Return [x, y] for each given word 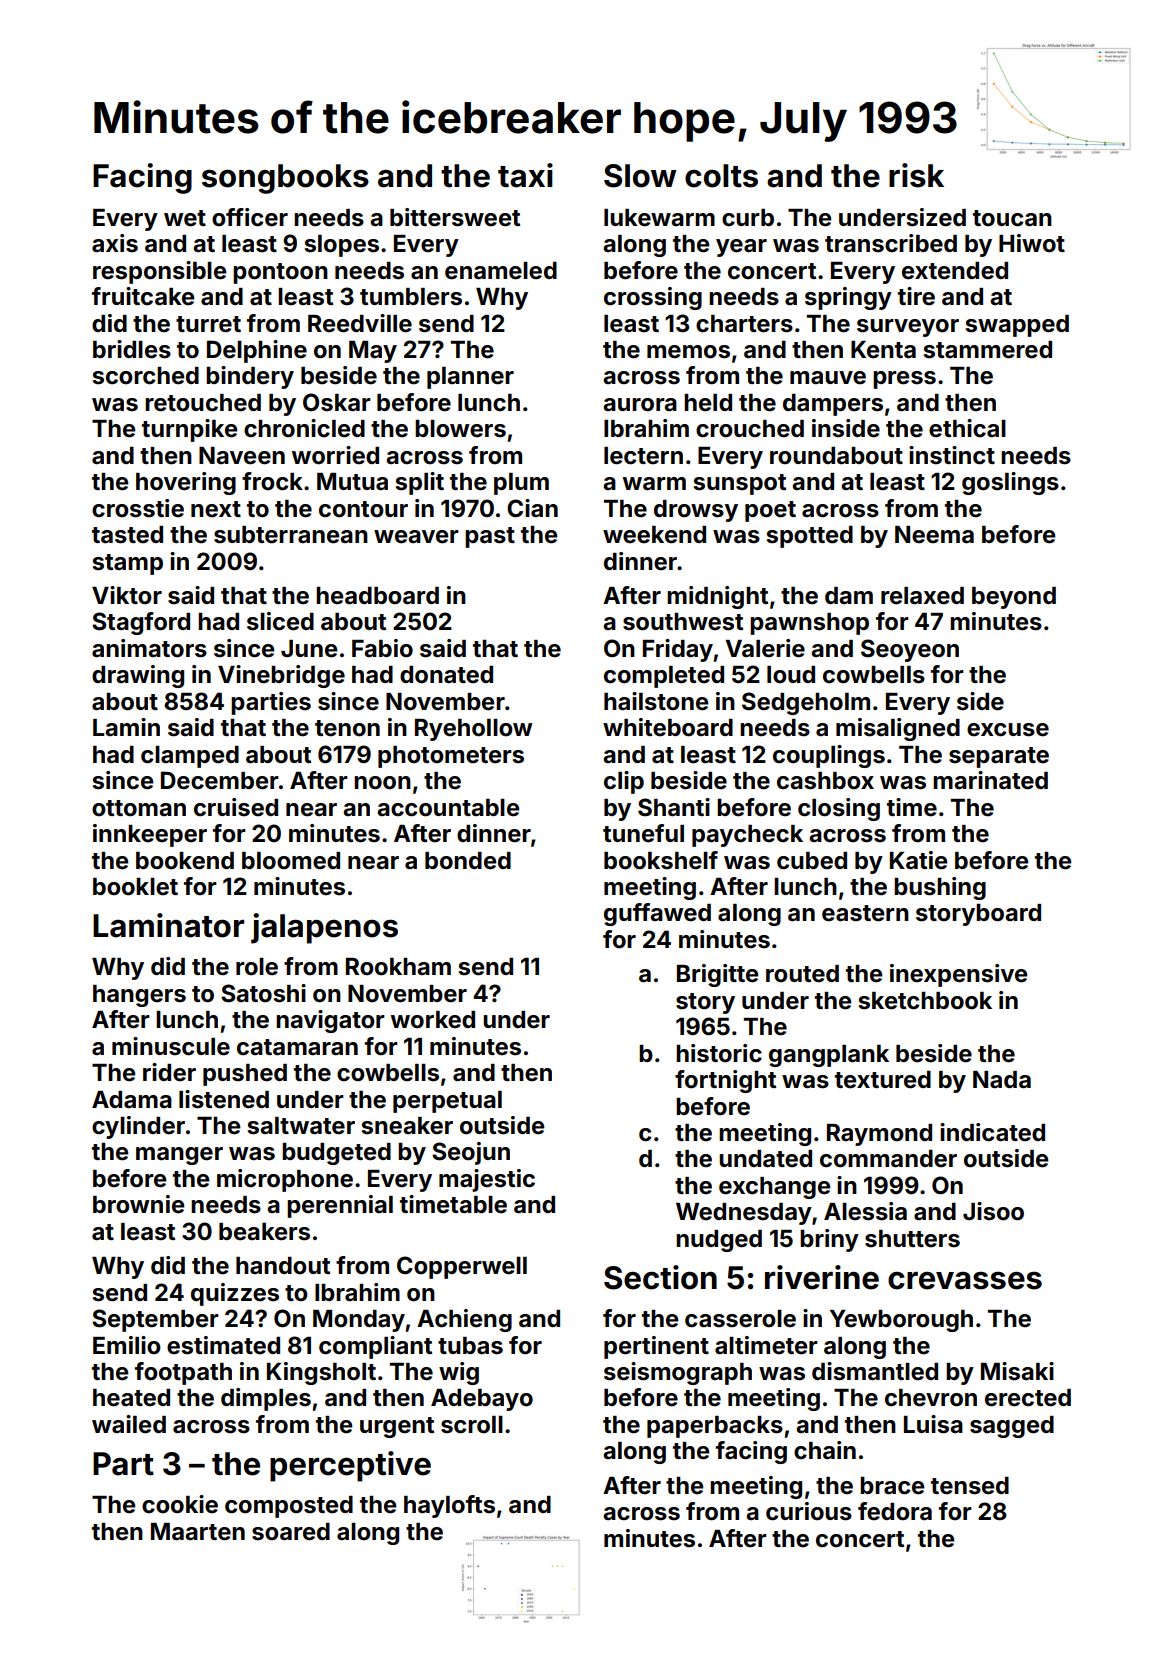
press [904, 380]
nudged [719, 1241]
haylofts [449, 1506]
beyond [1014, 598]
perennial [340, 1206]
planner [470, 378]
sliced [280, 621]
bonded [468, 861]
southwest [683, 622]
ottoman [139, 808]
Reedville [360, 323]
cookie [180, 1504]
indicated [992, 1132]
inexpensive [959, 975]
